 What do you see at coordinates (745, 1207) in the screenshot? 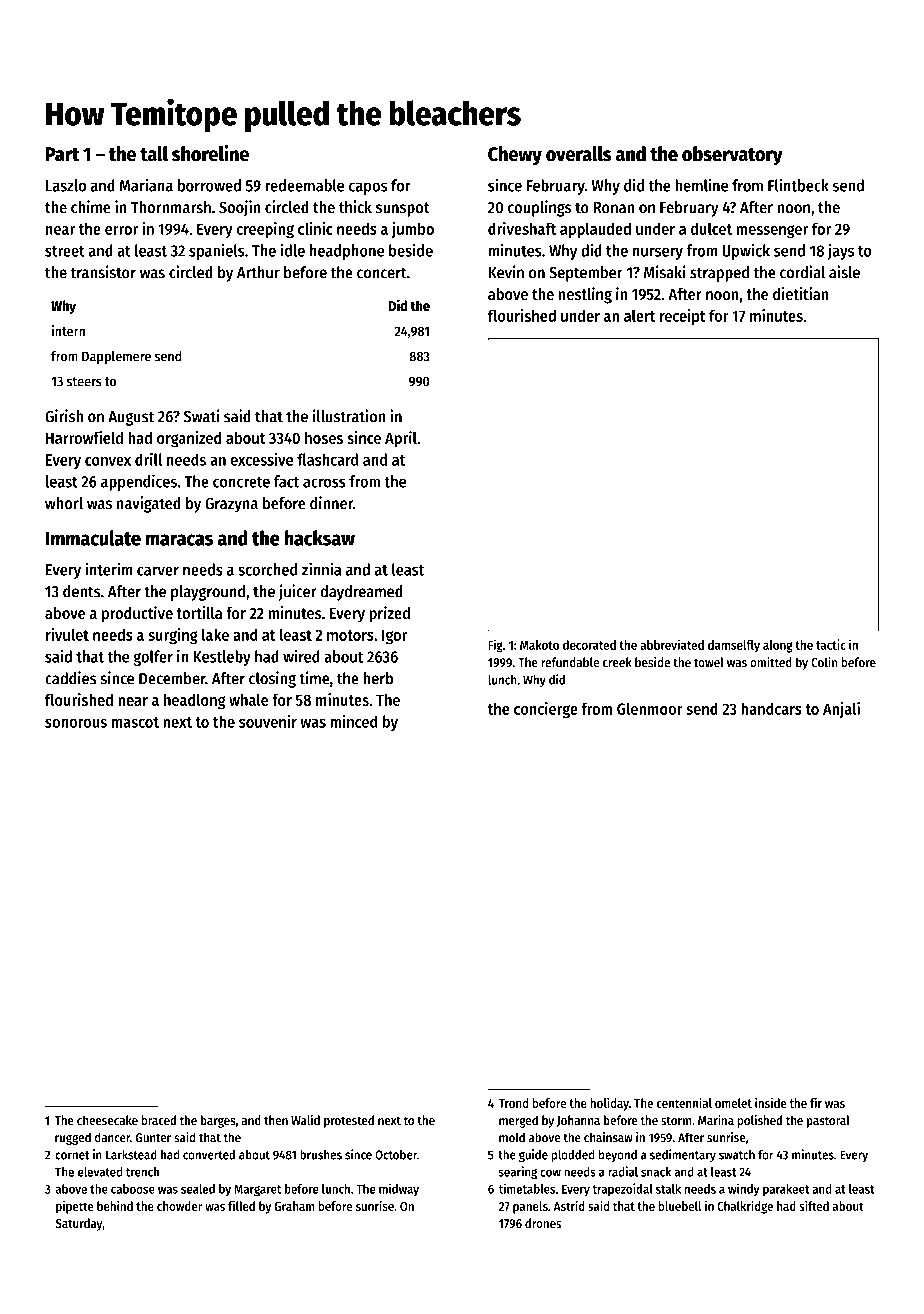
I see `Chalkridge` at bounding box center [745, 1207].
